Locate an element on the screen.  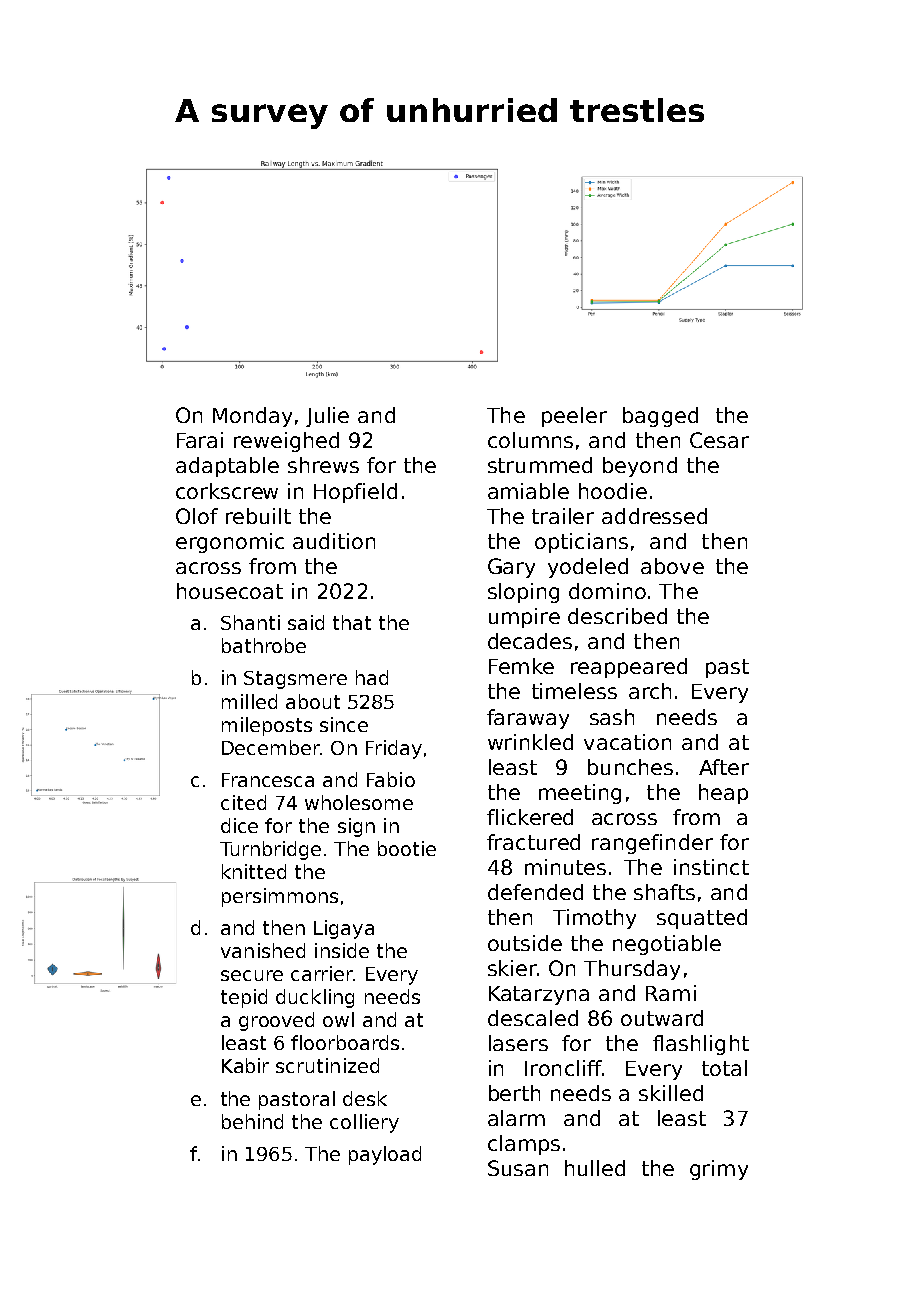
meeting is located at coordinates (580, 794).
